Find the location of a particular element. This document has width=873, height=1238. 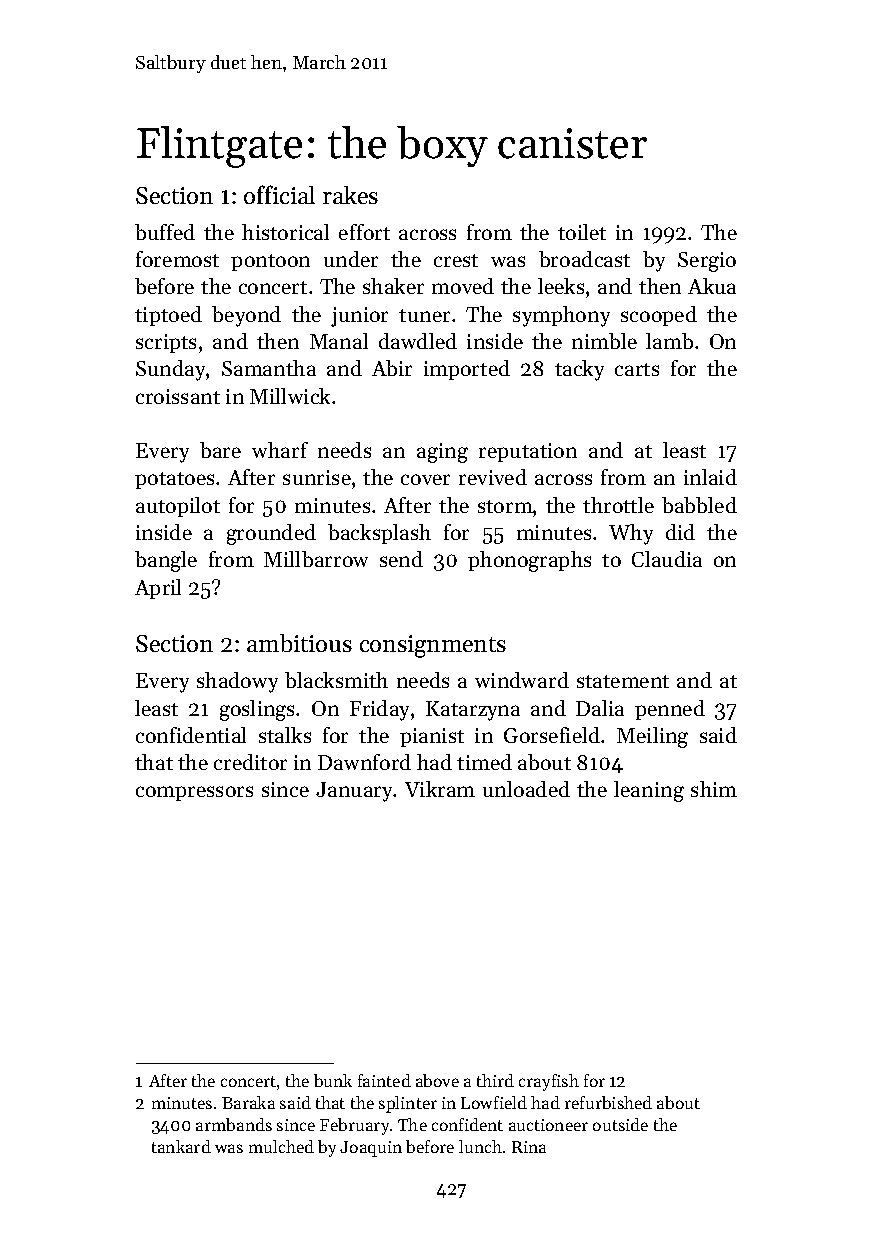

tankard is located at coordinates (181, 1146).
